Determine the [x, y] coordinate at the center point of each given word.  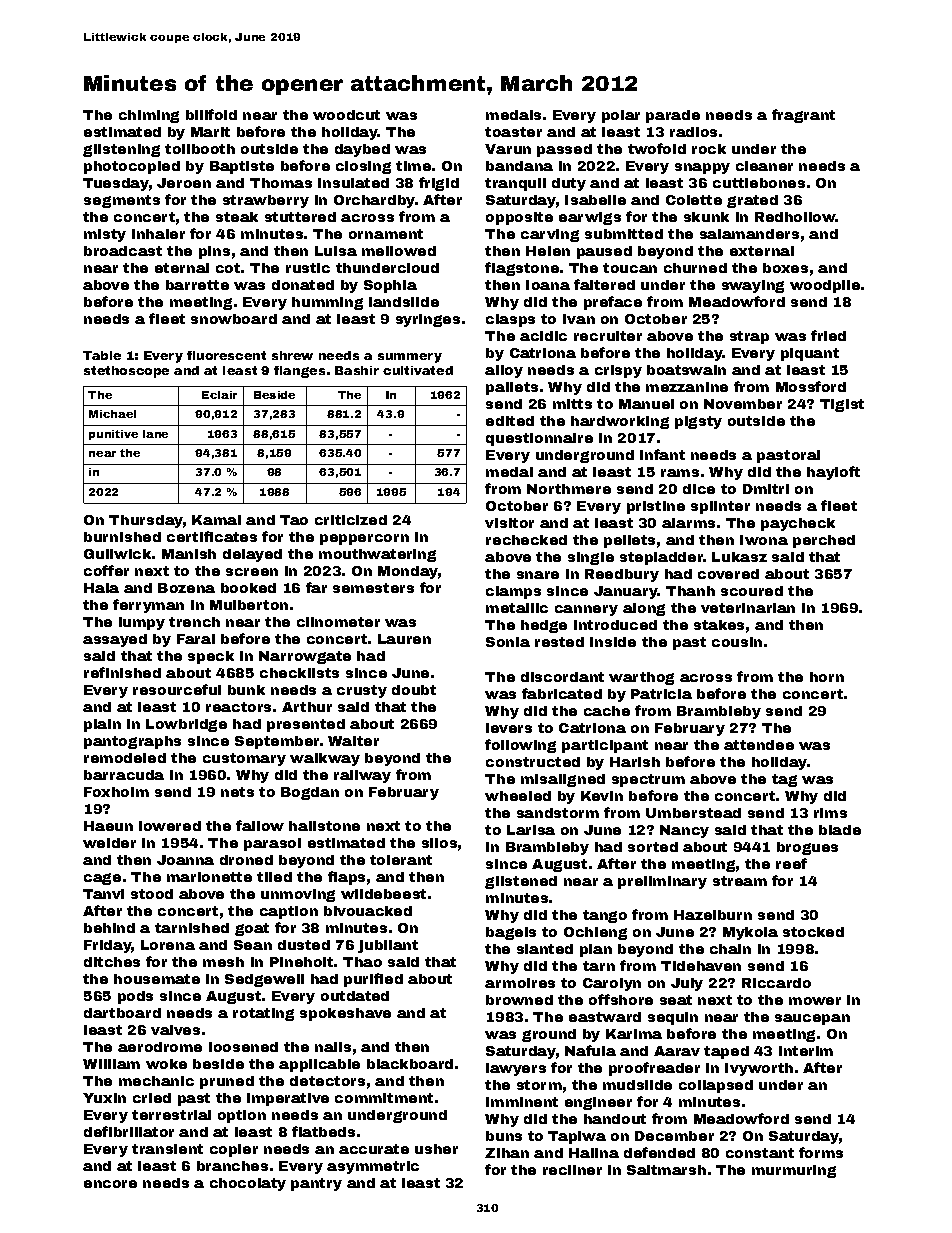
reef [791, 863]
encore [110, 1184]
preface [613, 303]
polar [621, 116]
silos [439, 843]
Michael [112, 414]
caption [289, 912]
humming [327, 303]
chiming [149, 116]
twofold [657, 148]
